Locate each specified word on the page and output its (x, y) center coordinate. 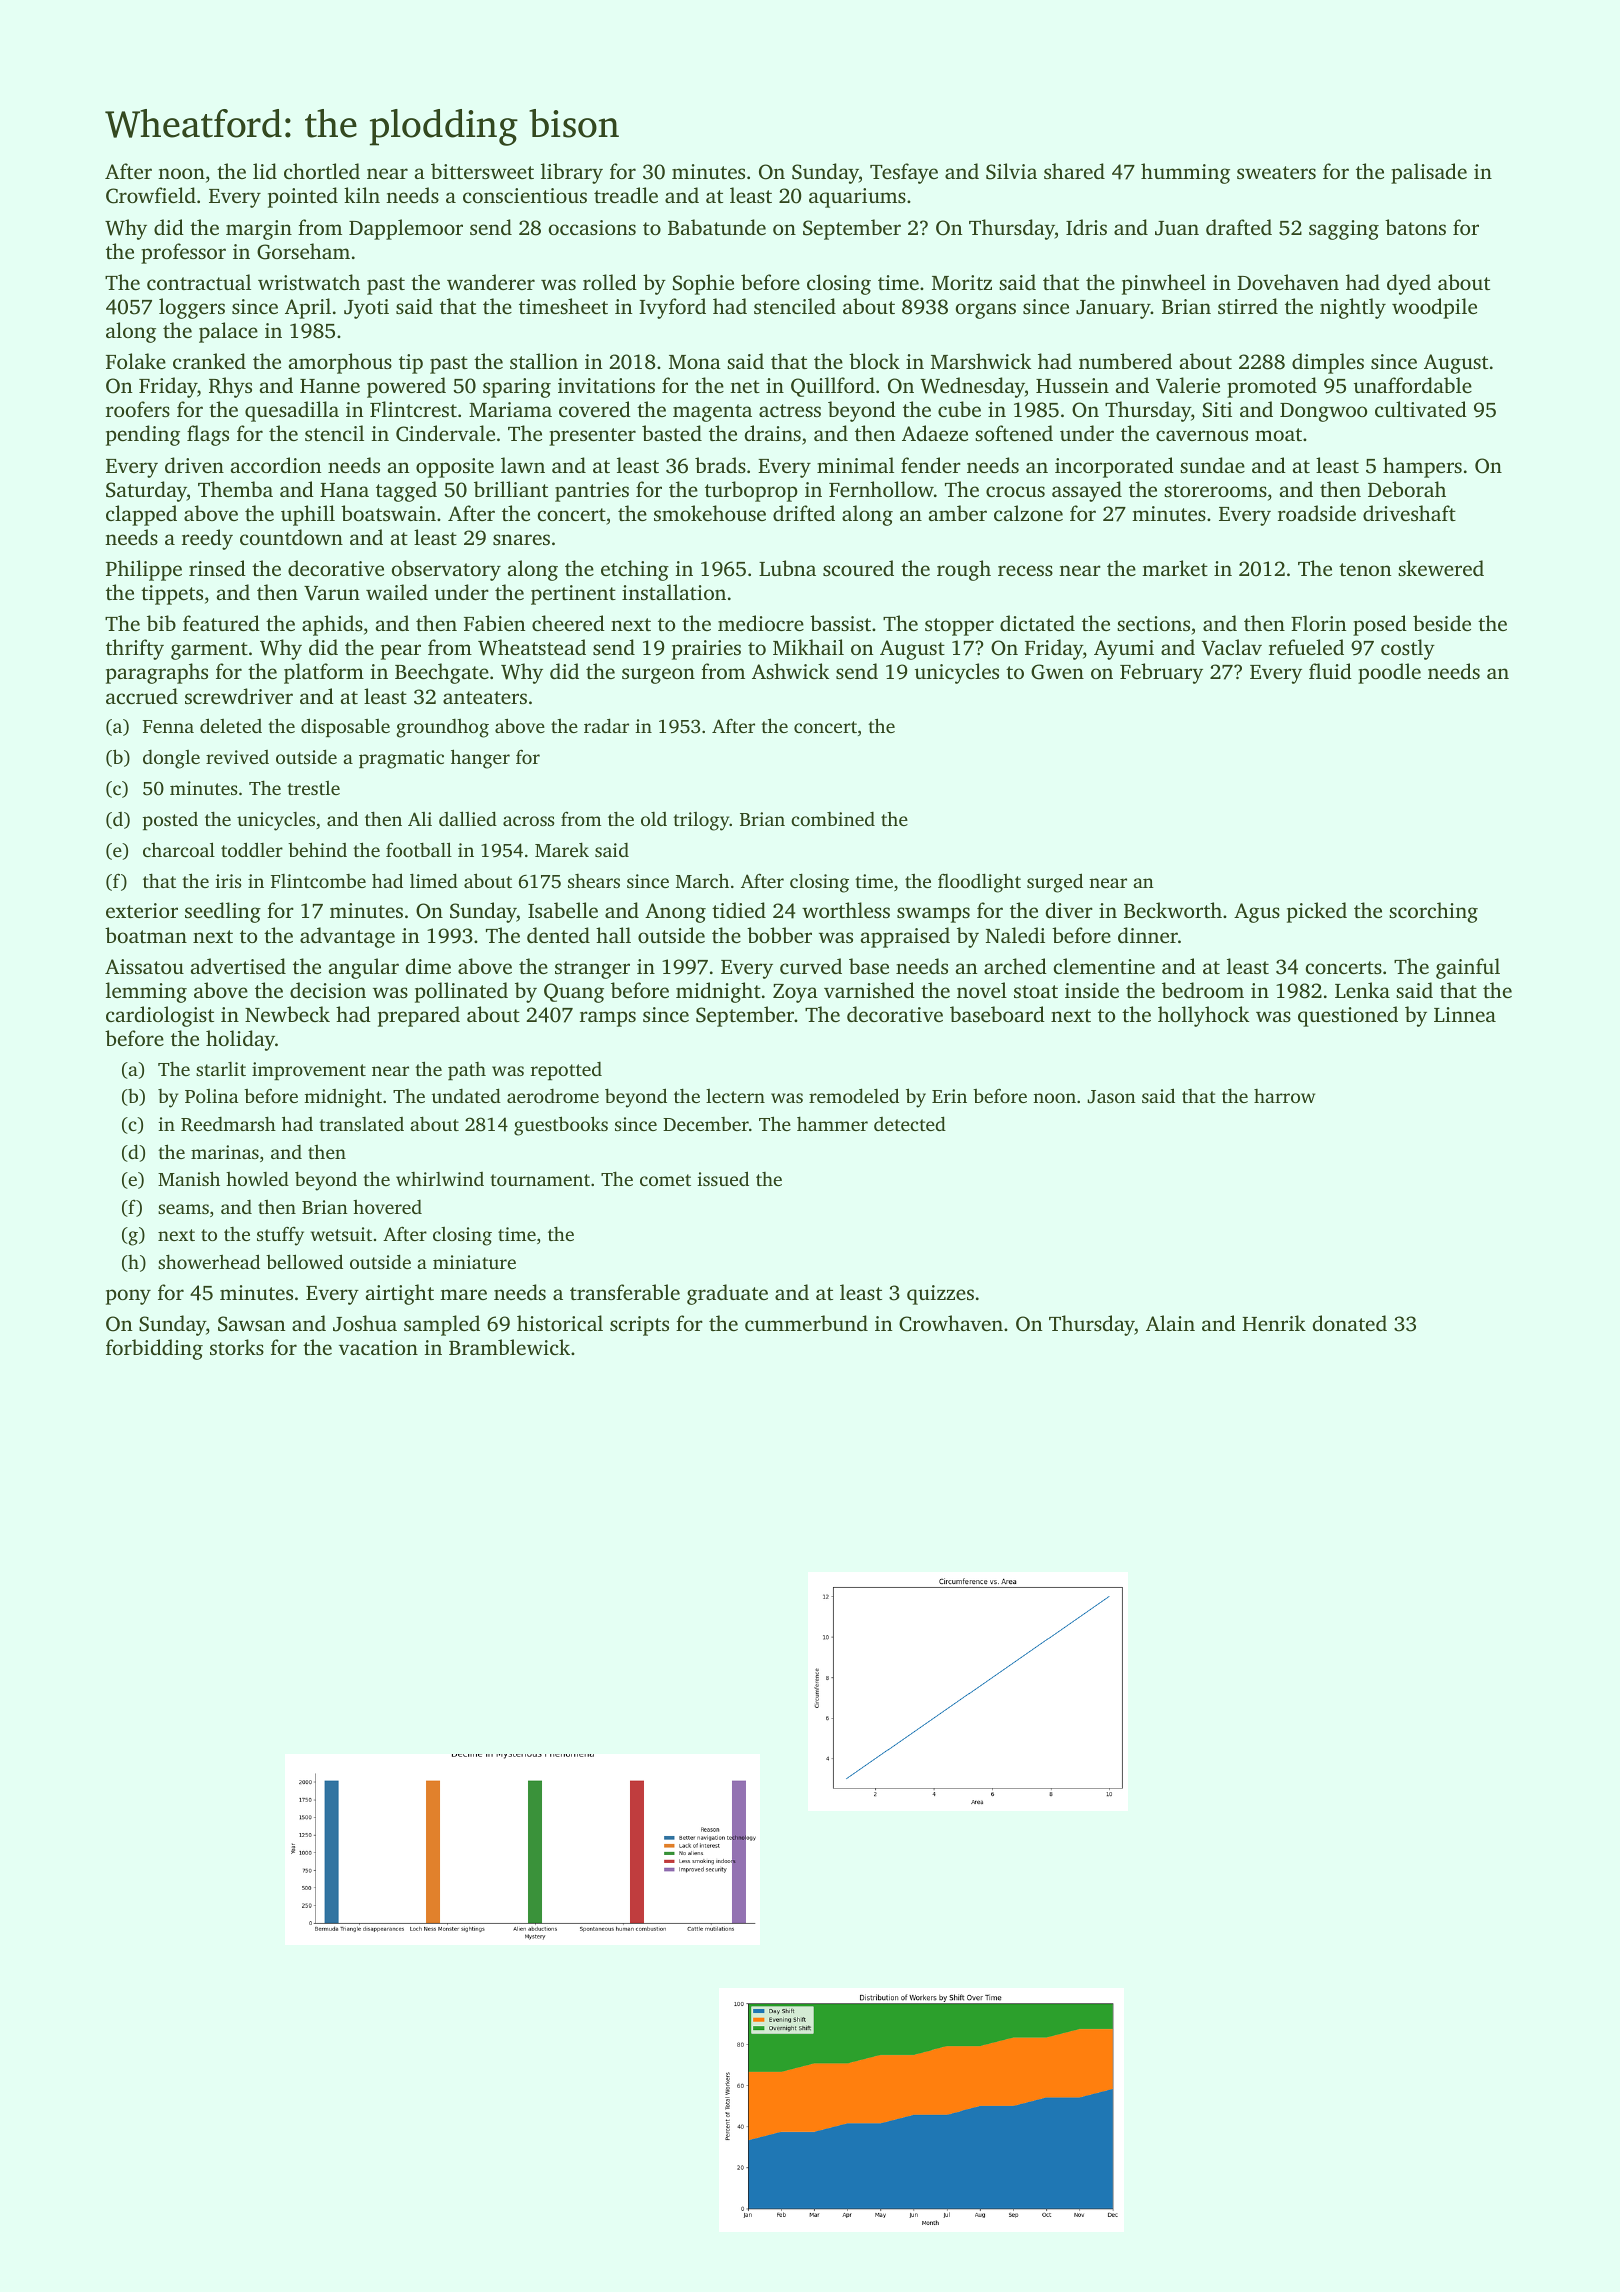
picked (1317, 912)
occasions (592, 227)
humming (1185, 173)
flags (208, 435)
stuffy (280, 1236)
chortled (322, 171)
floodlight (979, 883)
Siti (1217, 410)
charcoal (179, 849)
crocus (1015, 491)
